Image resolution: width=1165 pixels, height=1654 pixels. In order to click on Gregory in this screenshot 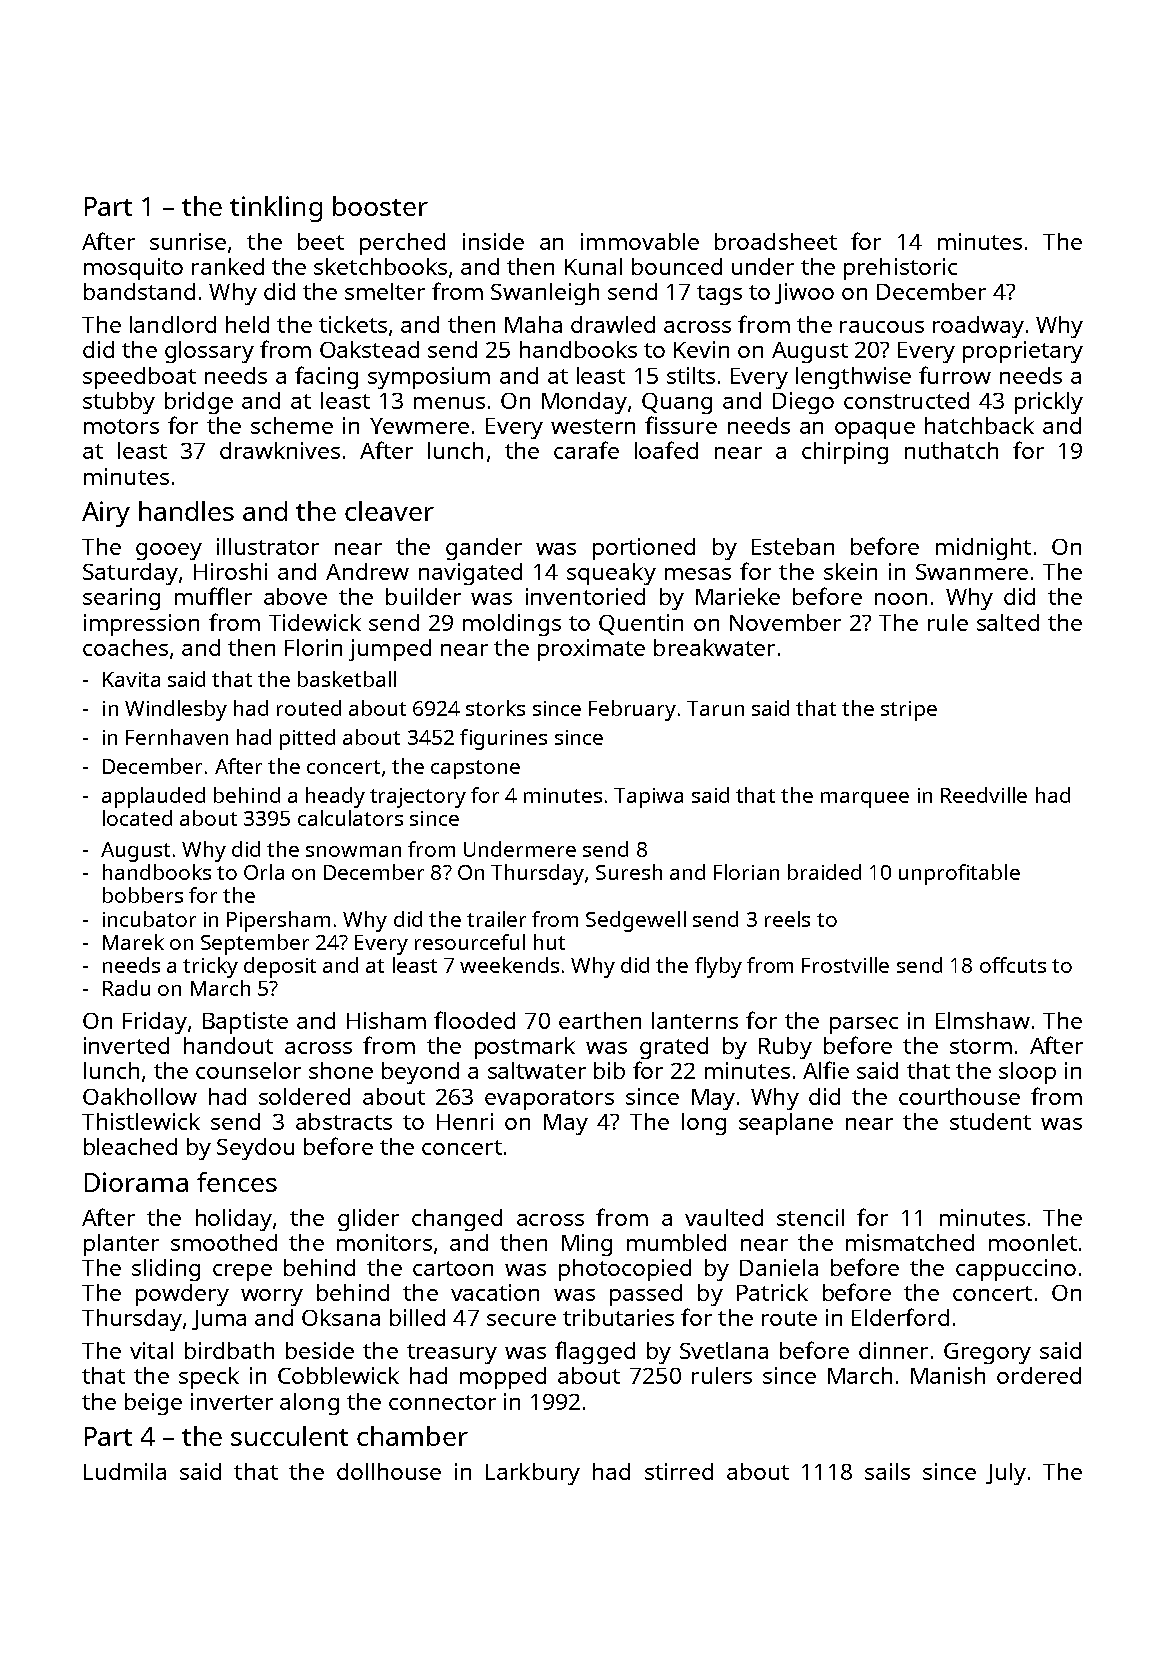, I will do `click(987, 1353)`.
